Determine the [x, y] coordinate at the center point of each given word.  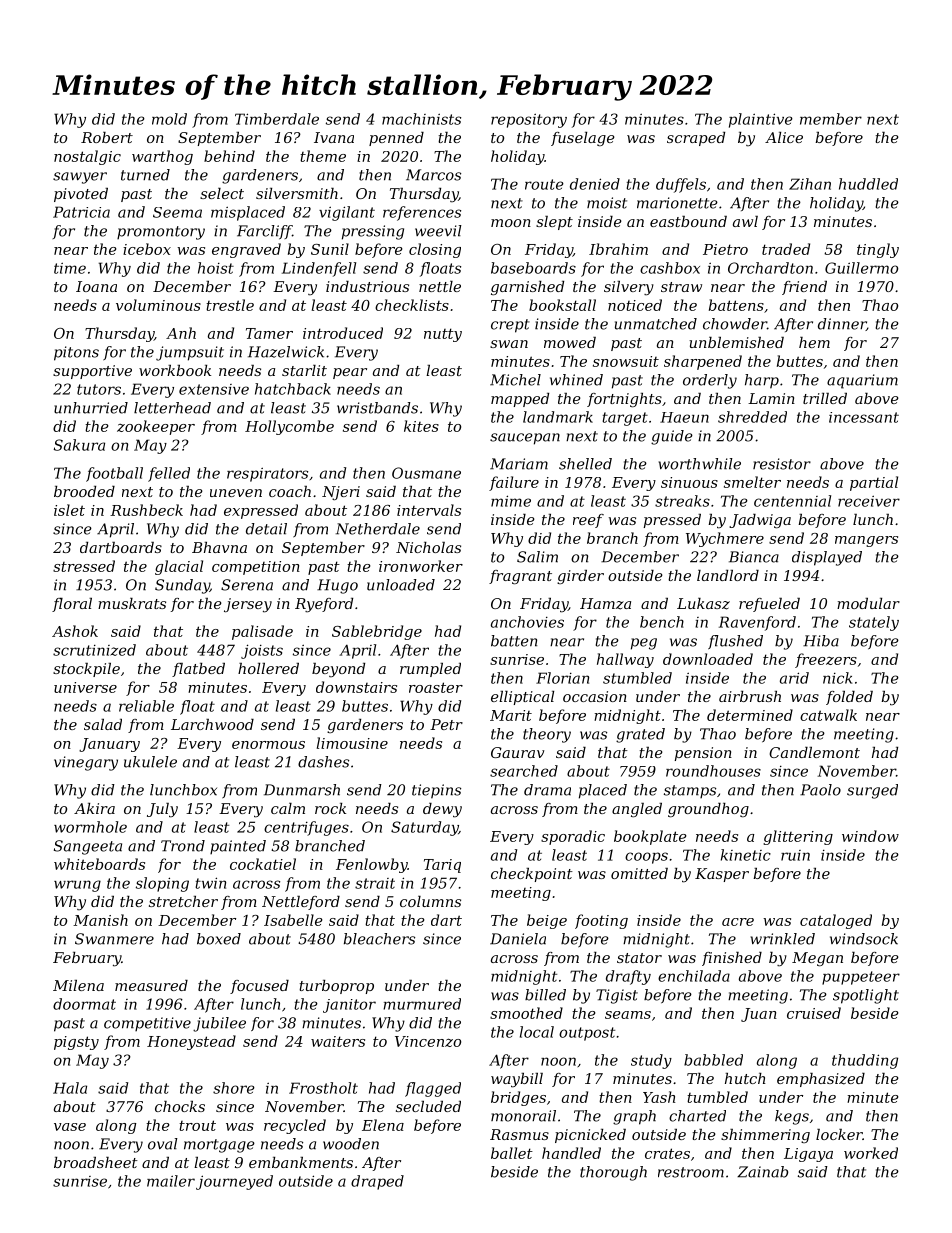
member [831, 119]
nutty [443, 335]
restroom [691, 1172]
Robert [107, 137]
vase [70, 1127]
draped [377, 1182]
